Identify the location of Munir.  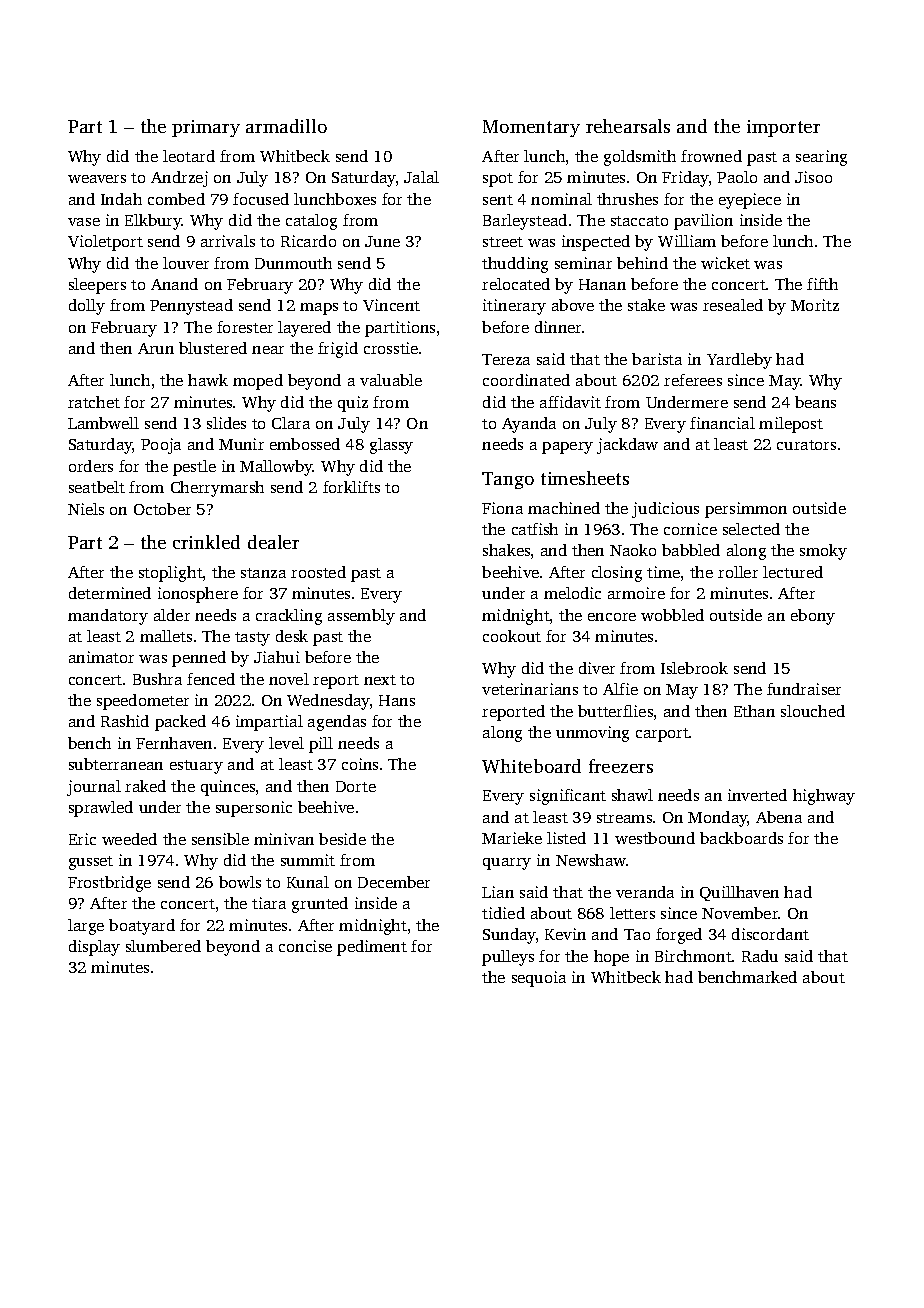
(241, 444).
